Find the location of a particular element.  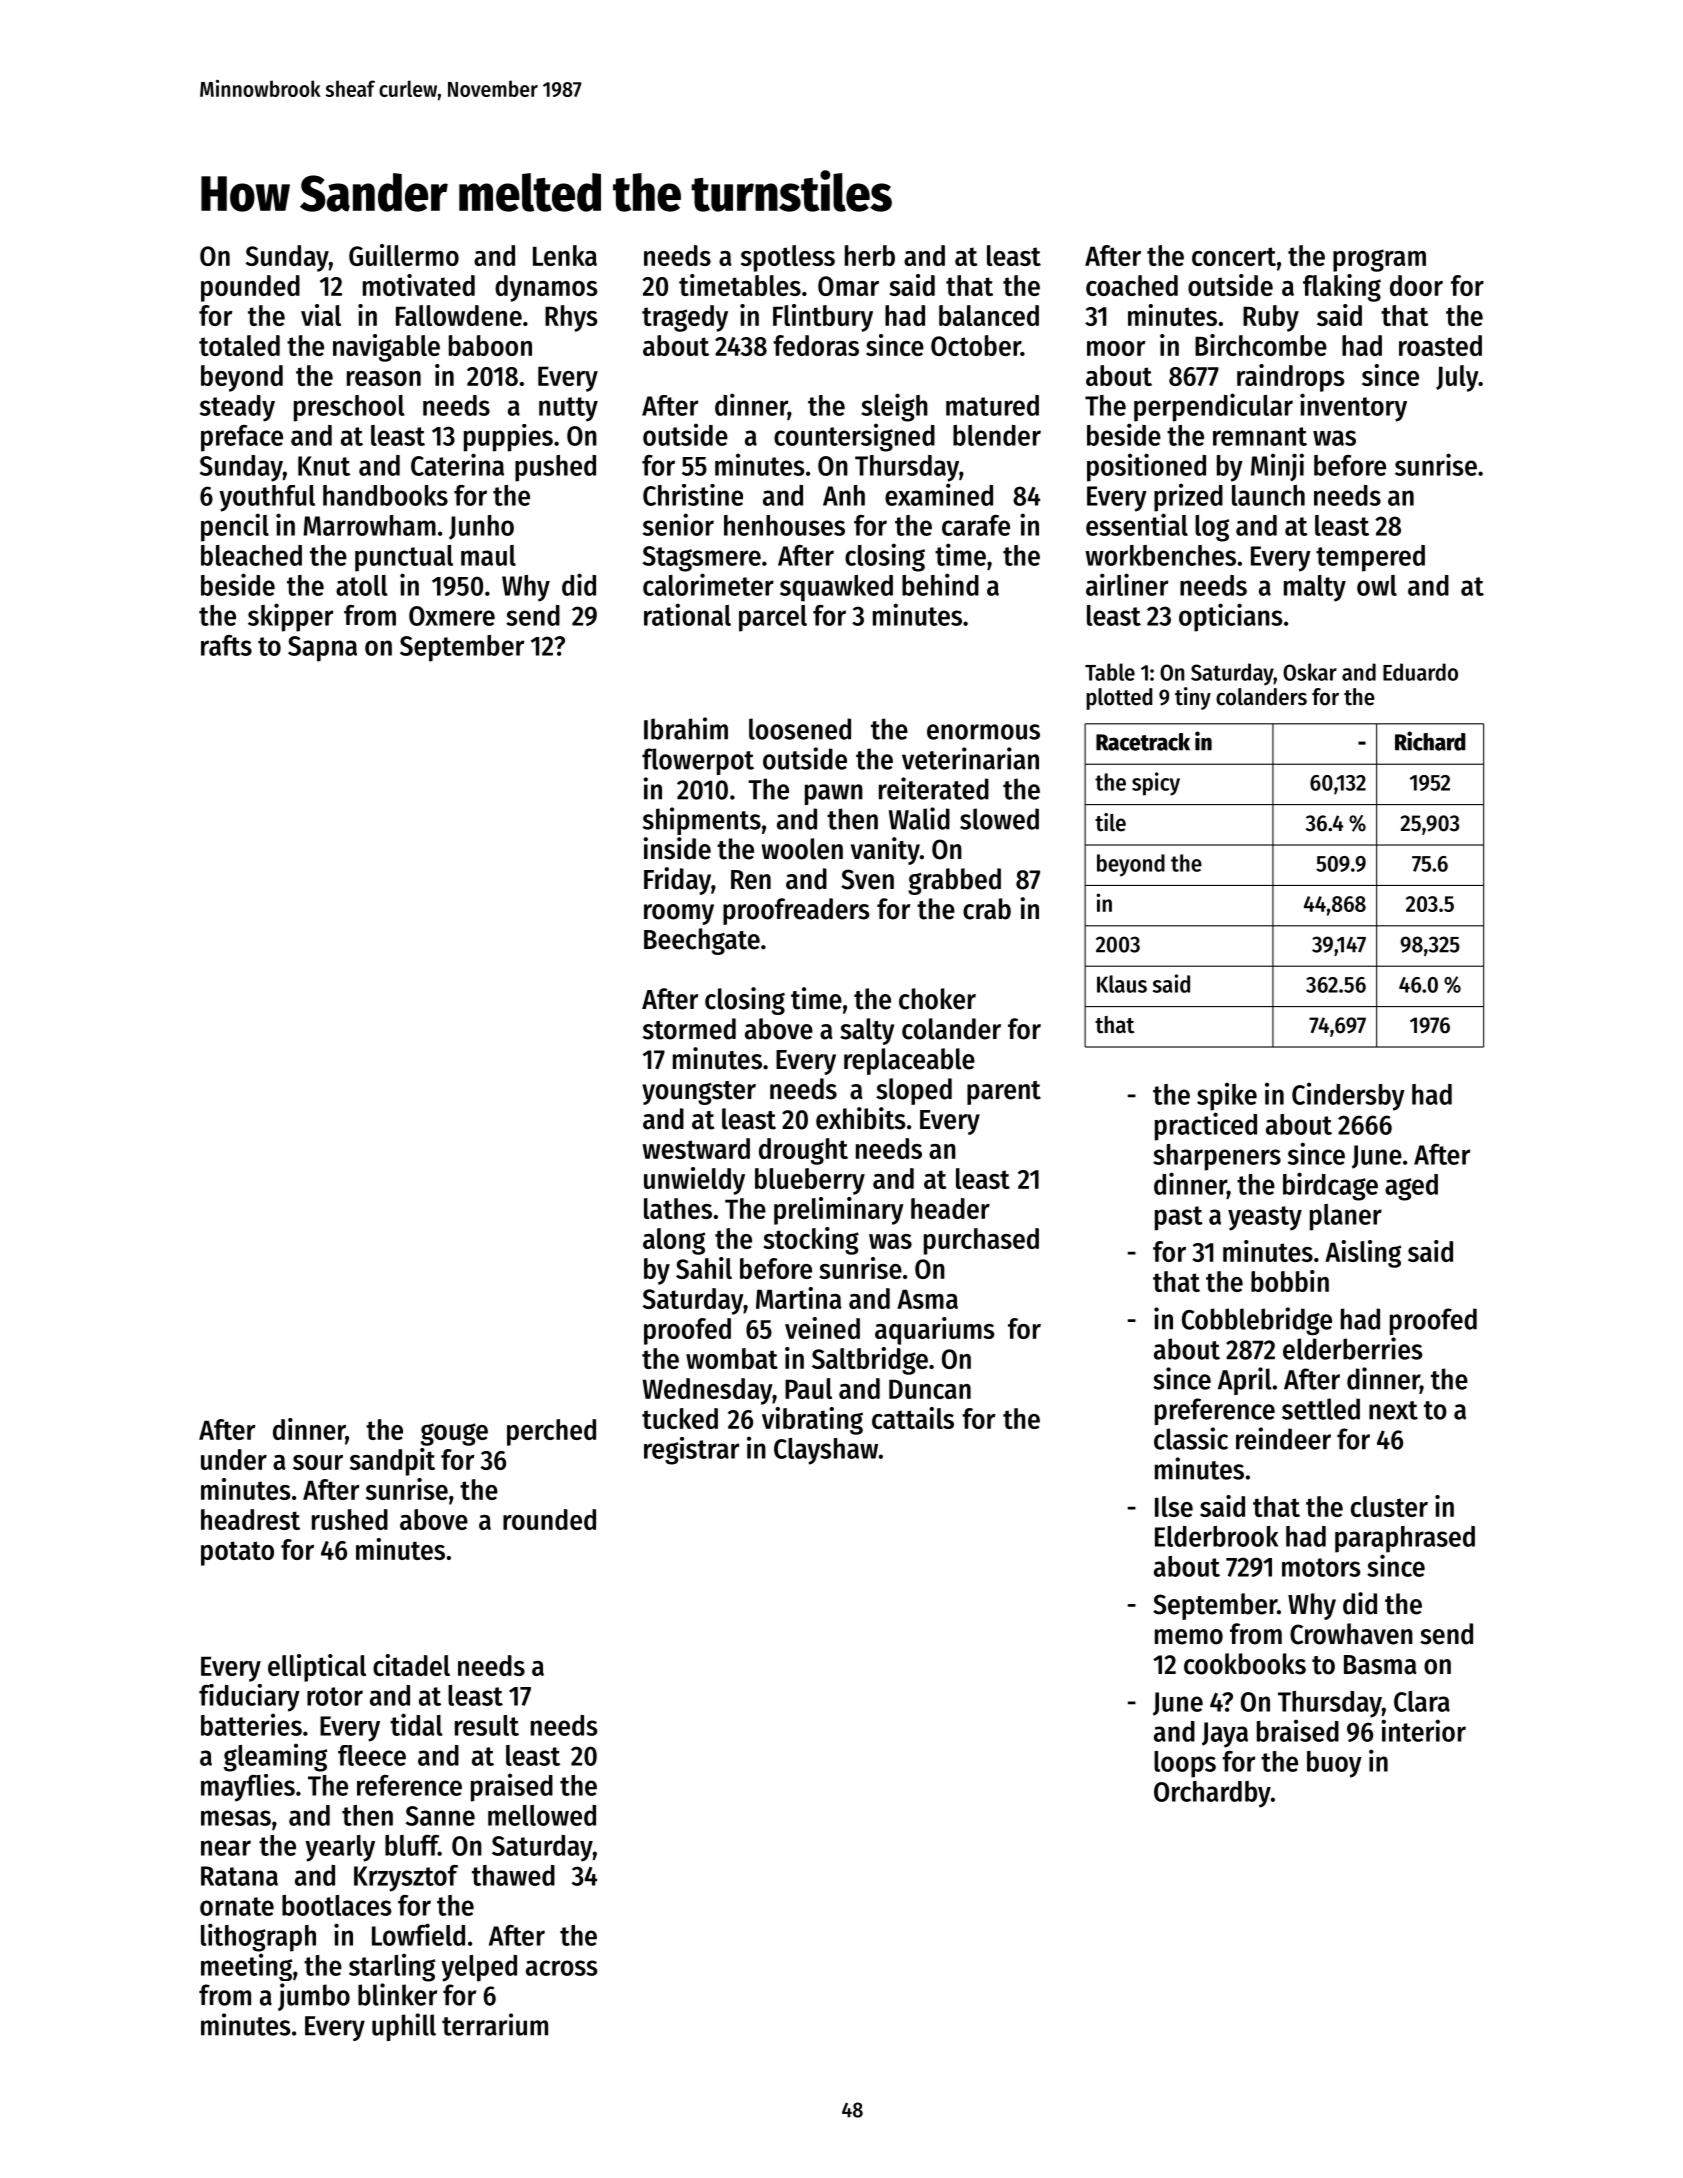

enormous is located at coordinates (983, 732).
